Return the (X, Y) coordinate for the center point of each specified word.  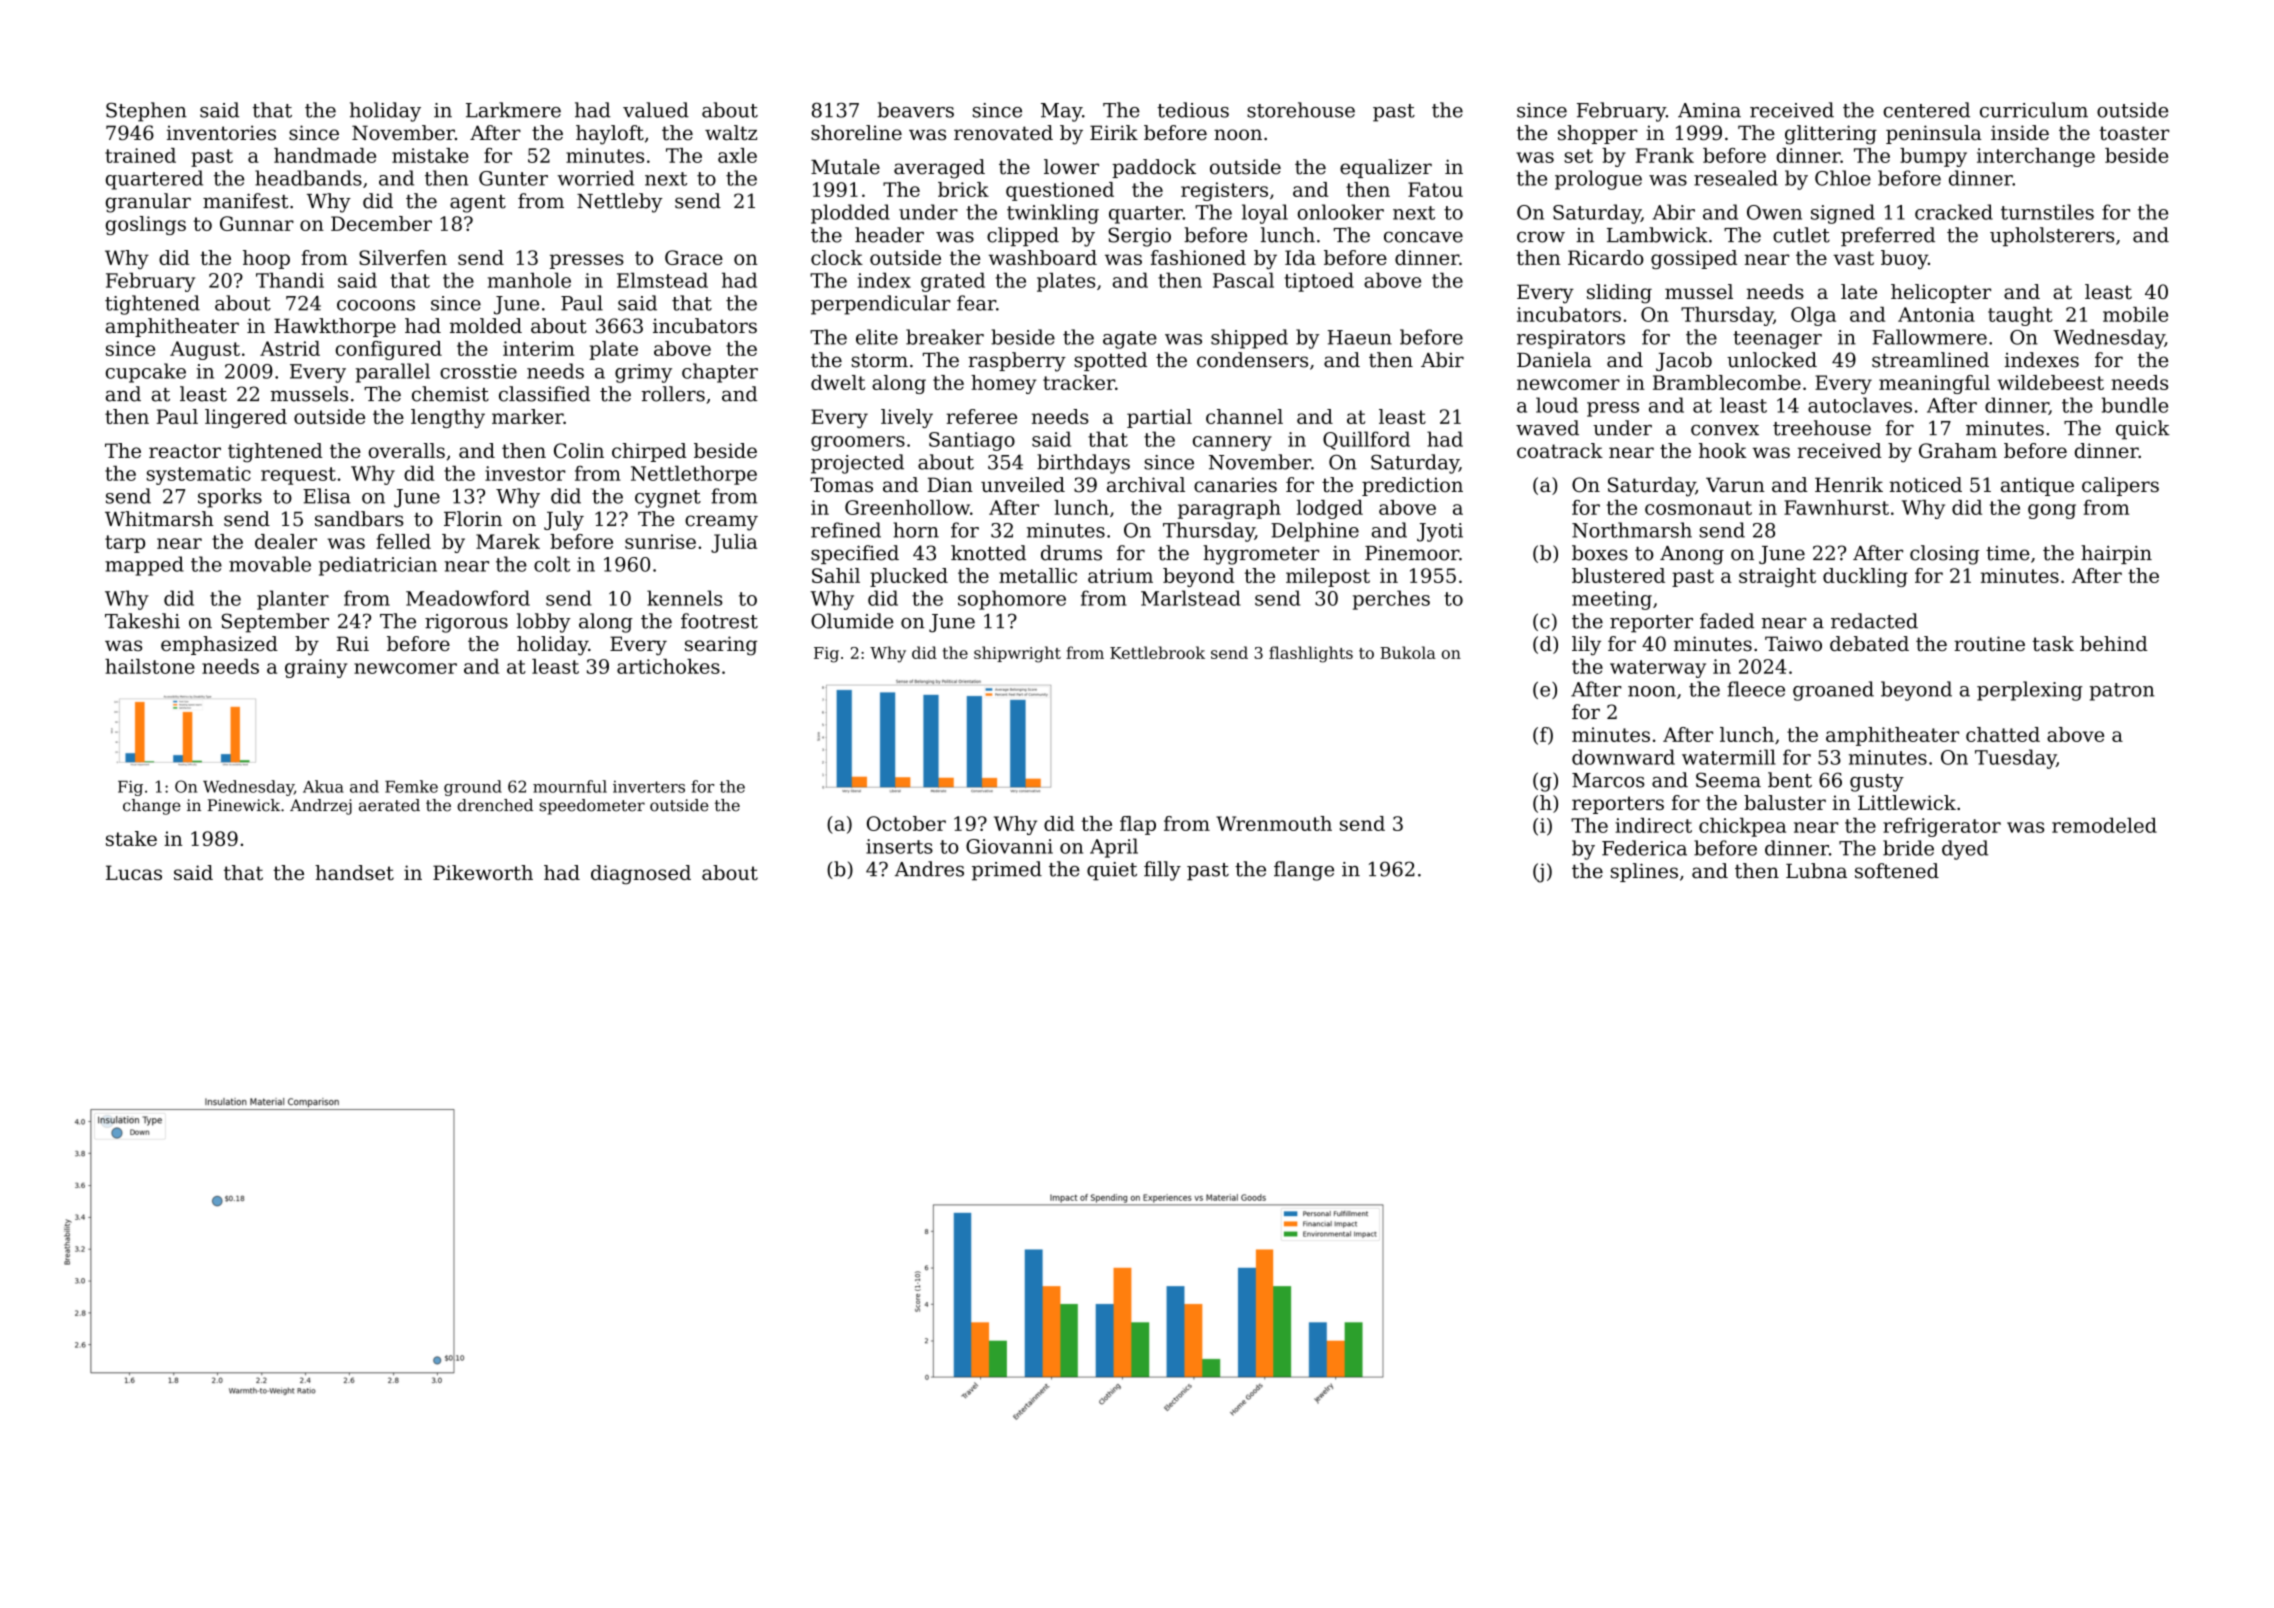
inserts (899, 846)
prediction (1412, 486)
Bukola (1408, 652)
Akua (323, 786)
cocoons (376, 305)
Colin (579, 450)
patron (2121, 692)
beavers (915, 110)
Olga (1813, 316)
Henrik (1849, 484)
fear (976, 303)
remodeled (2104, 825)
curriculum (2034, 110)
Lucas (134, 872)
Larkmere (513, 110)
